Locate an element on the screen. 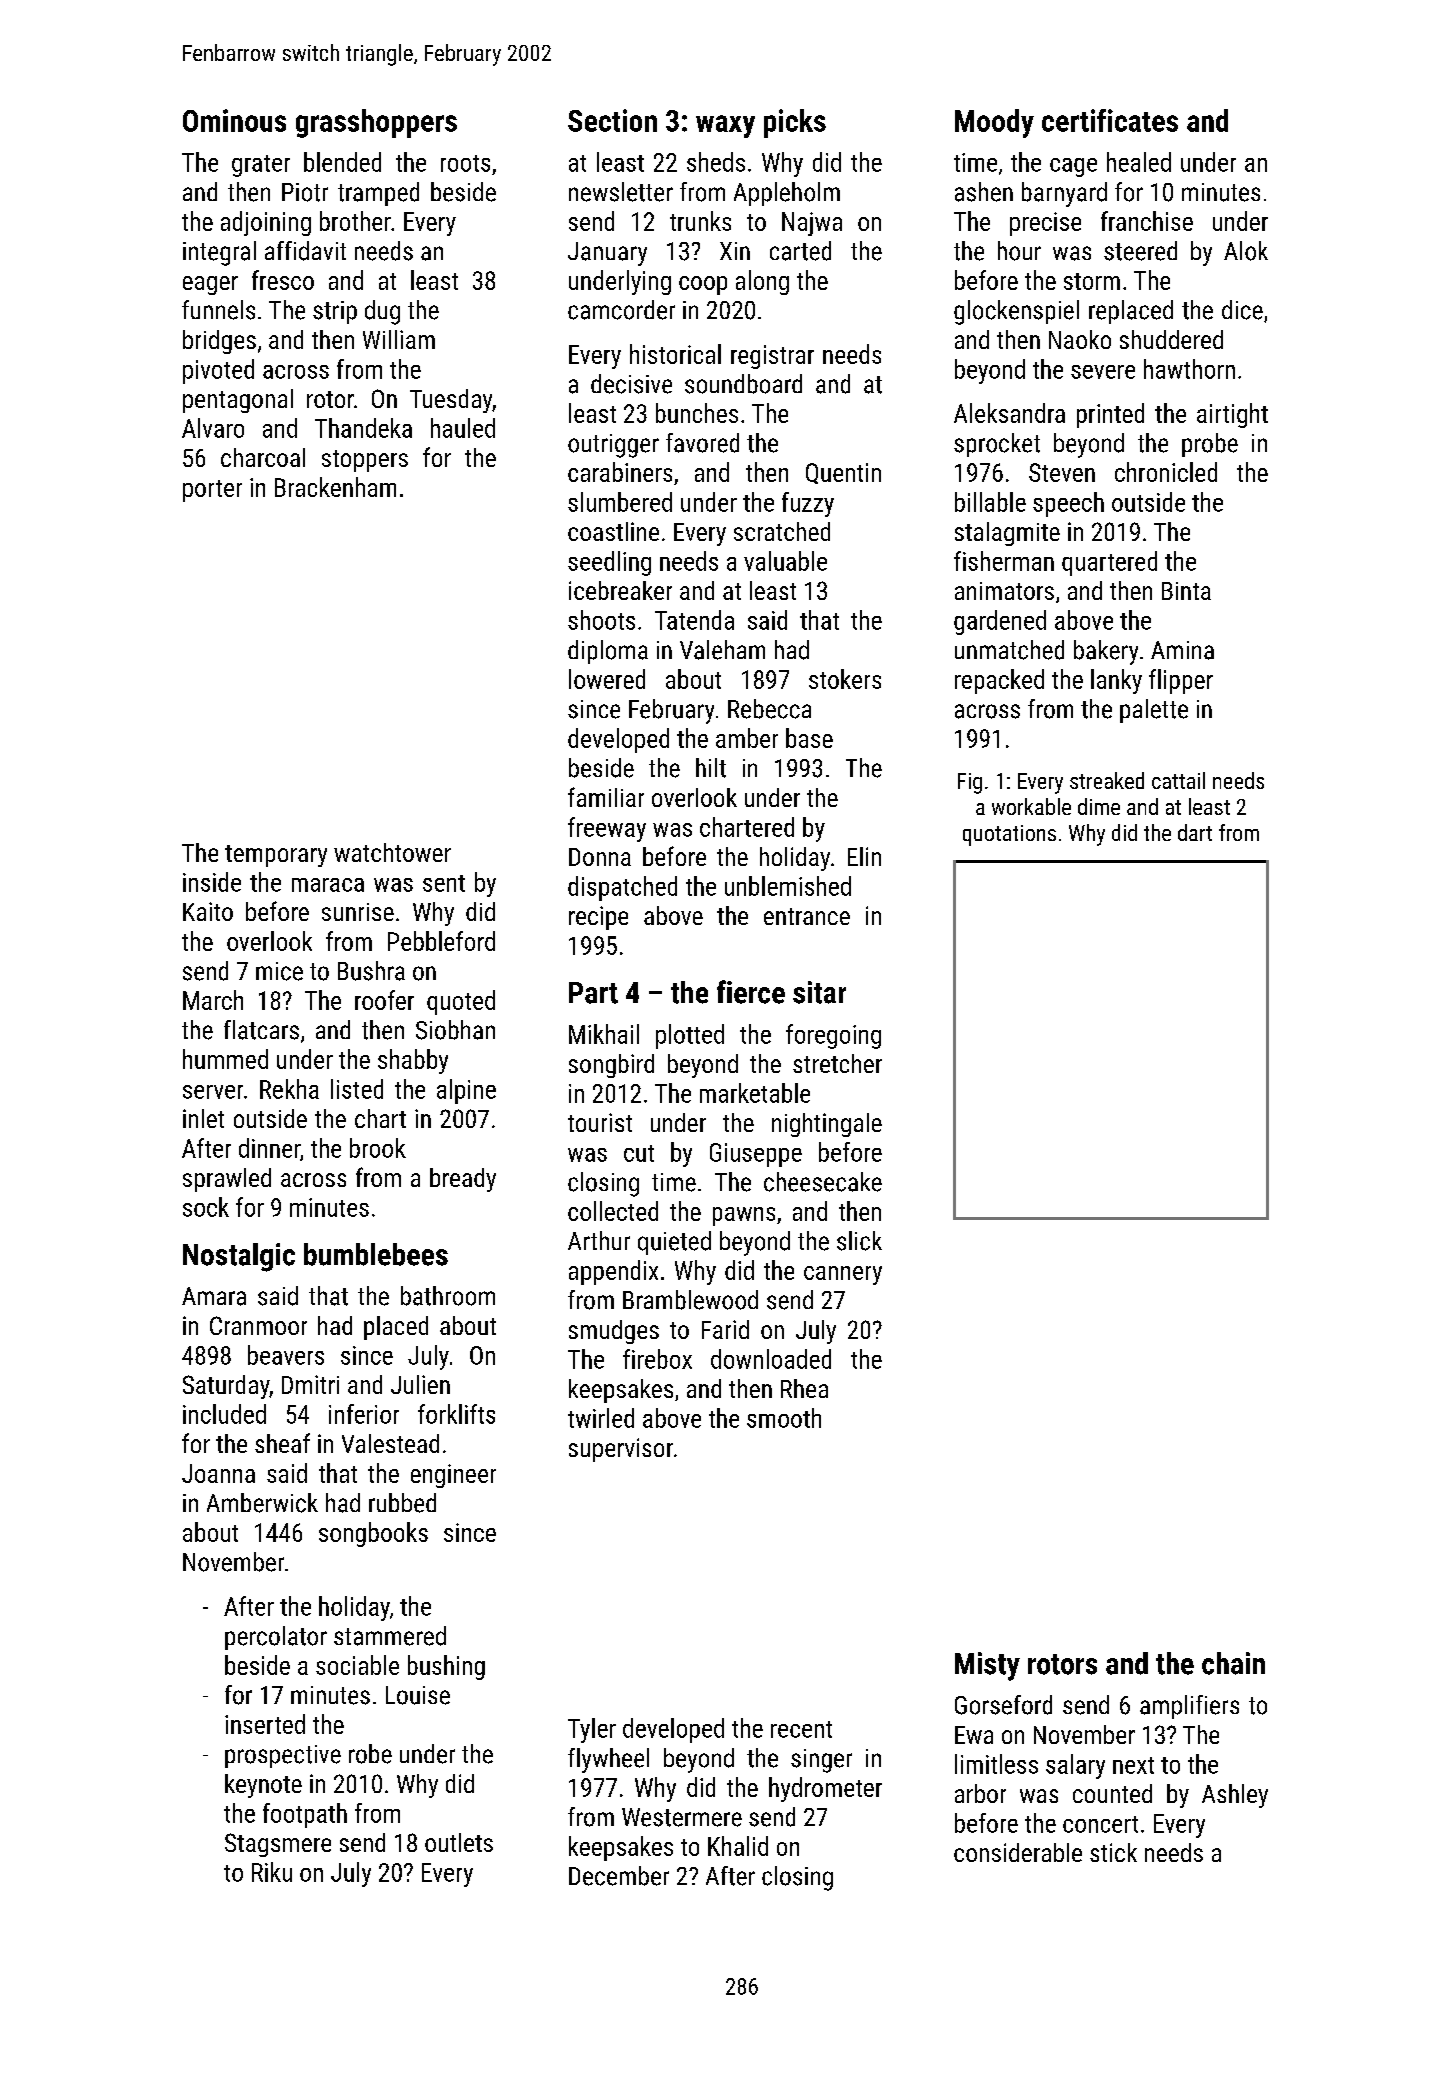  cheesecake is located at coordinates (823, 1182).
